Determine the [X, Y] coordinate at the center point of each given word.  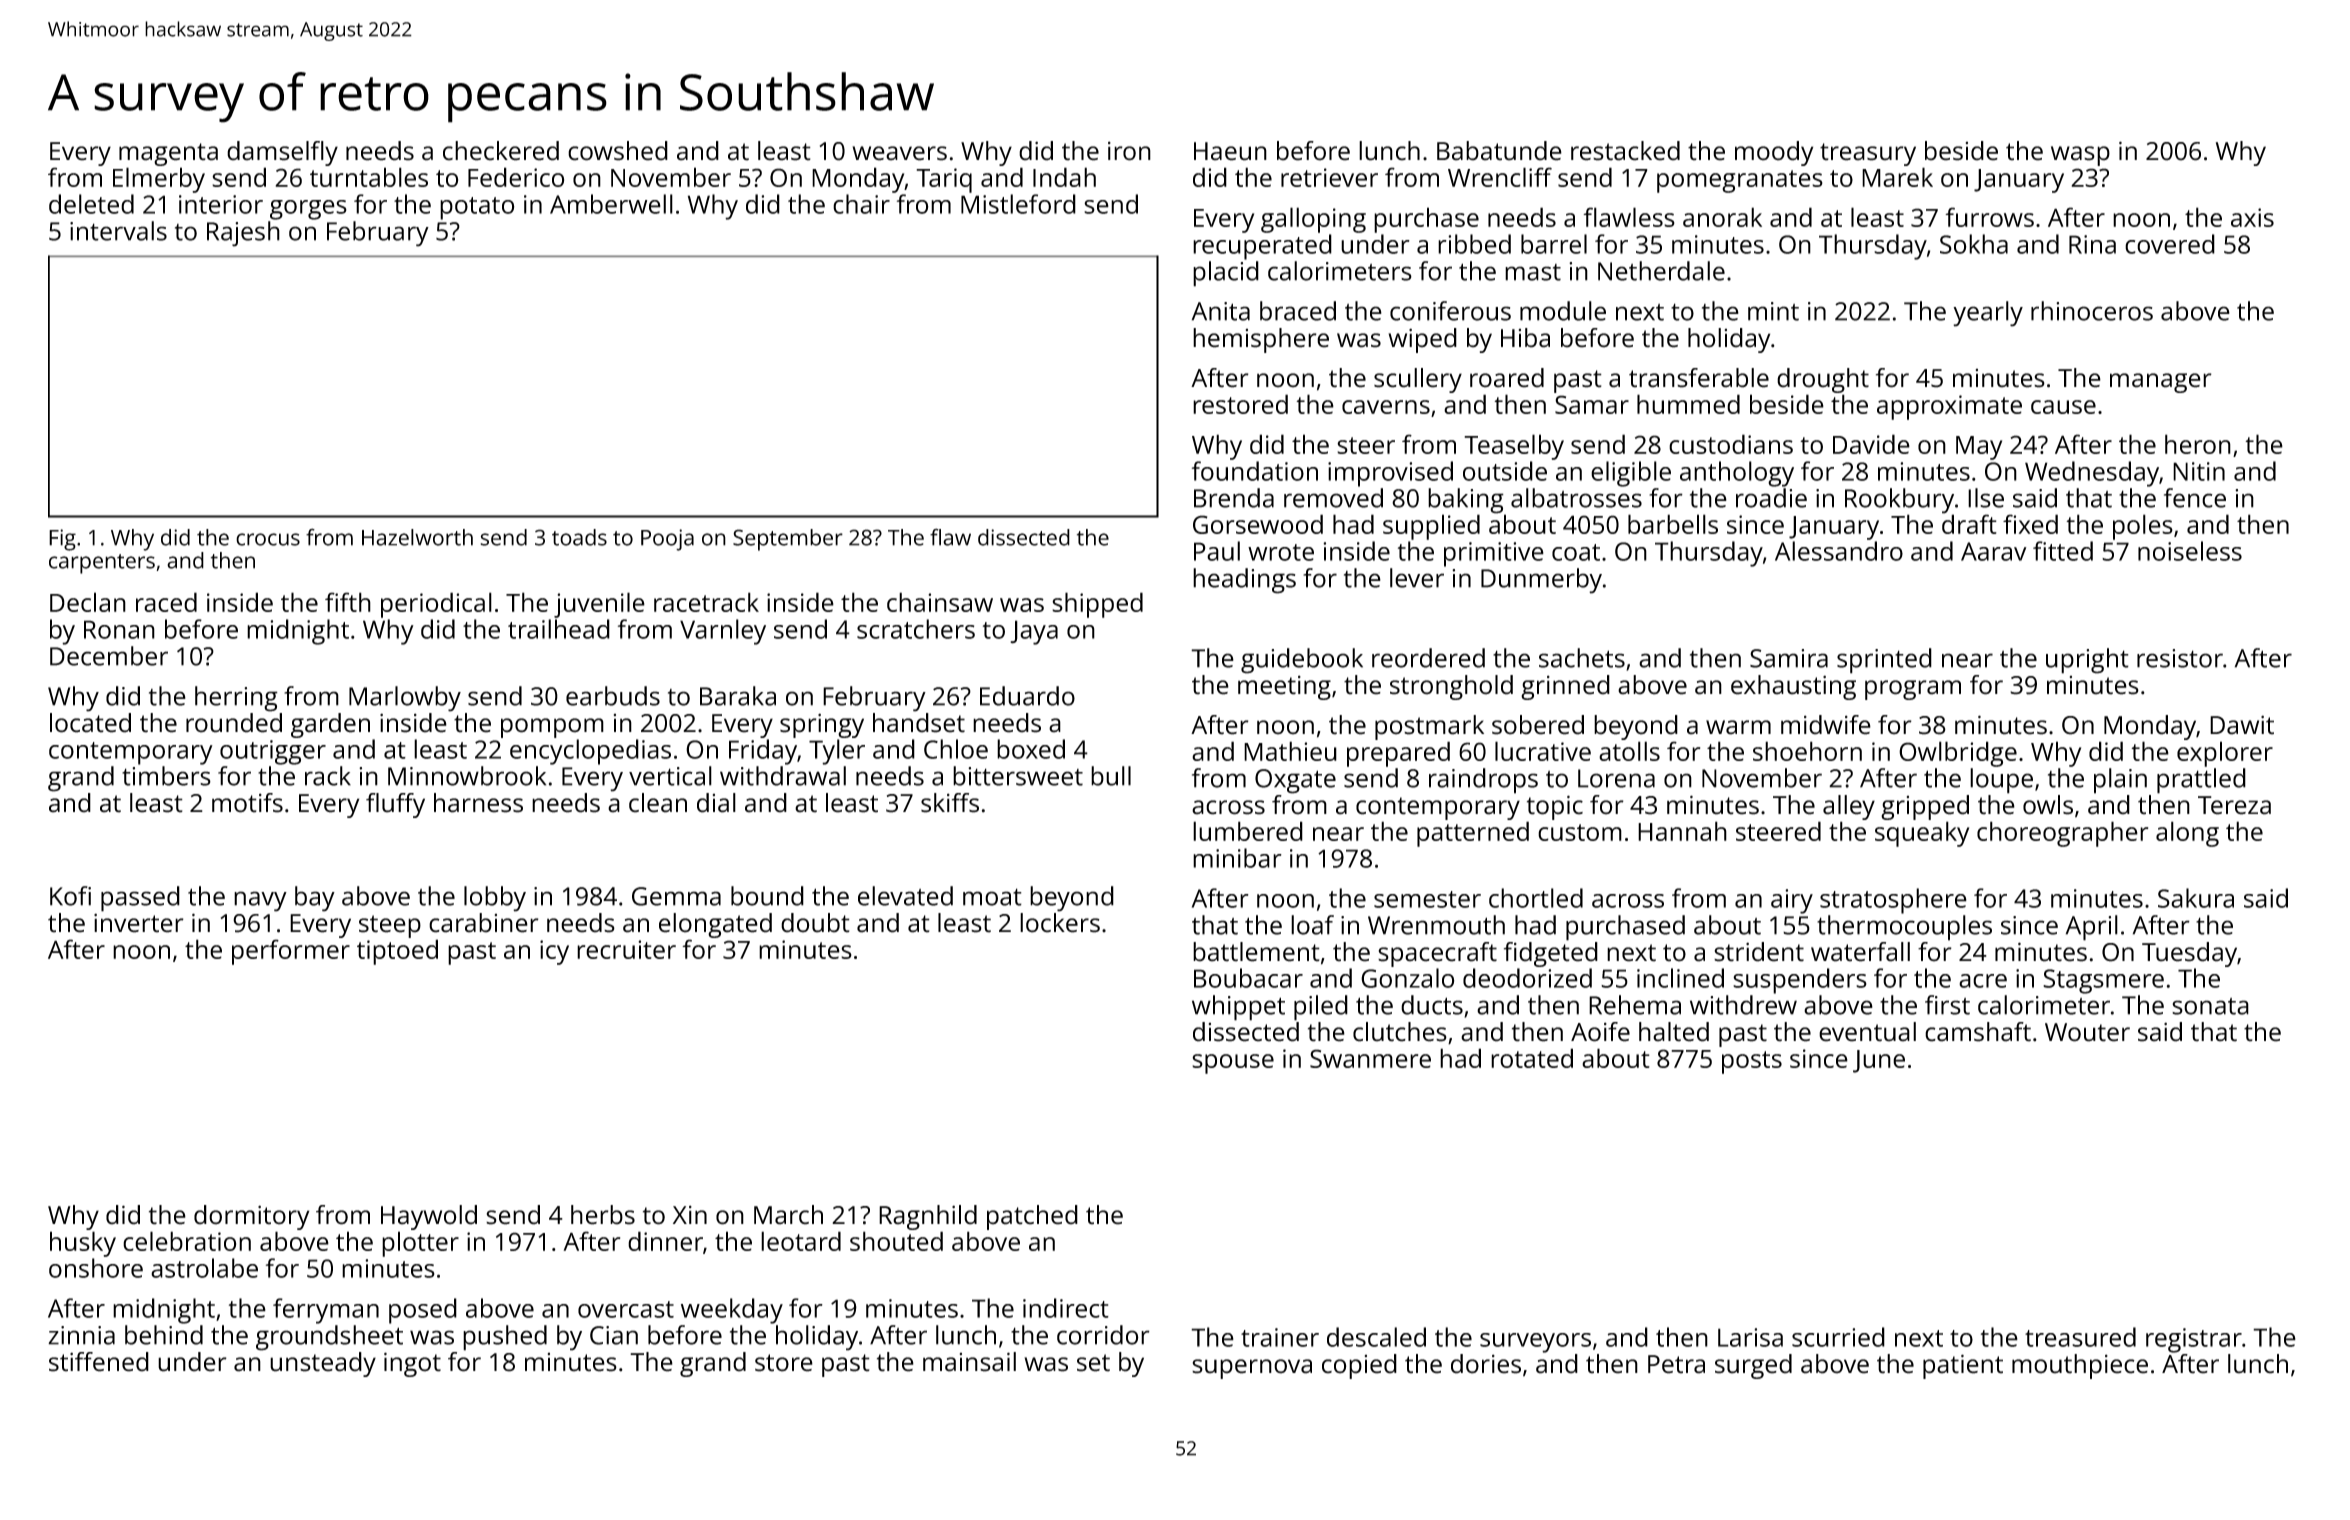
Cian [614, 1335]
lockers [1060, 923]
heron [2198, 444]
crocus [268, 539]
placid [1226, 274]
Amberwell [611, 204]
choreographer [2062, 834]
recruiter [626, 949]
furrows [1989, 217]
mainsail [969, 1362]
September [788, 540]
